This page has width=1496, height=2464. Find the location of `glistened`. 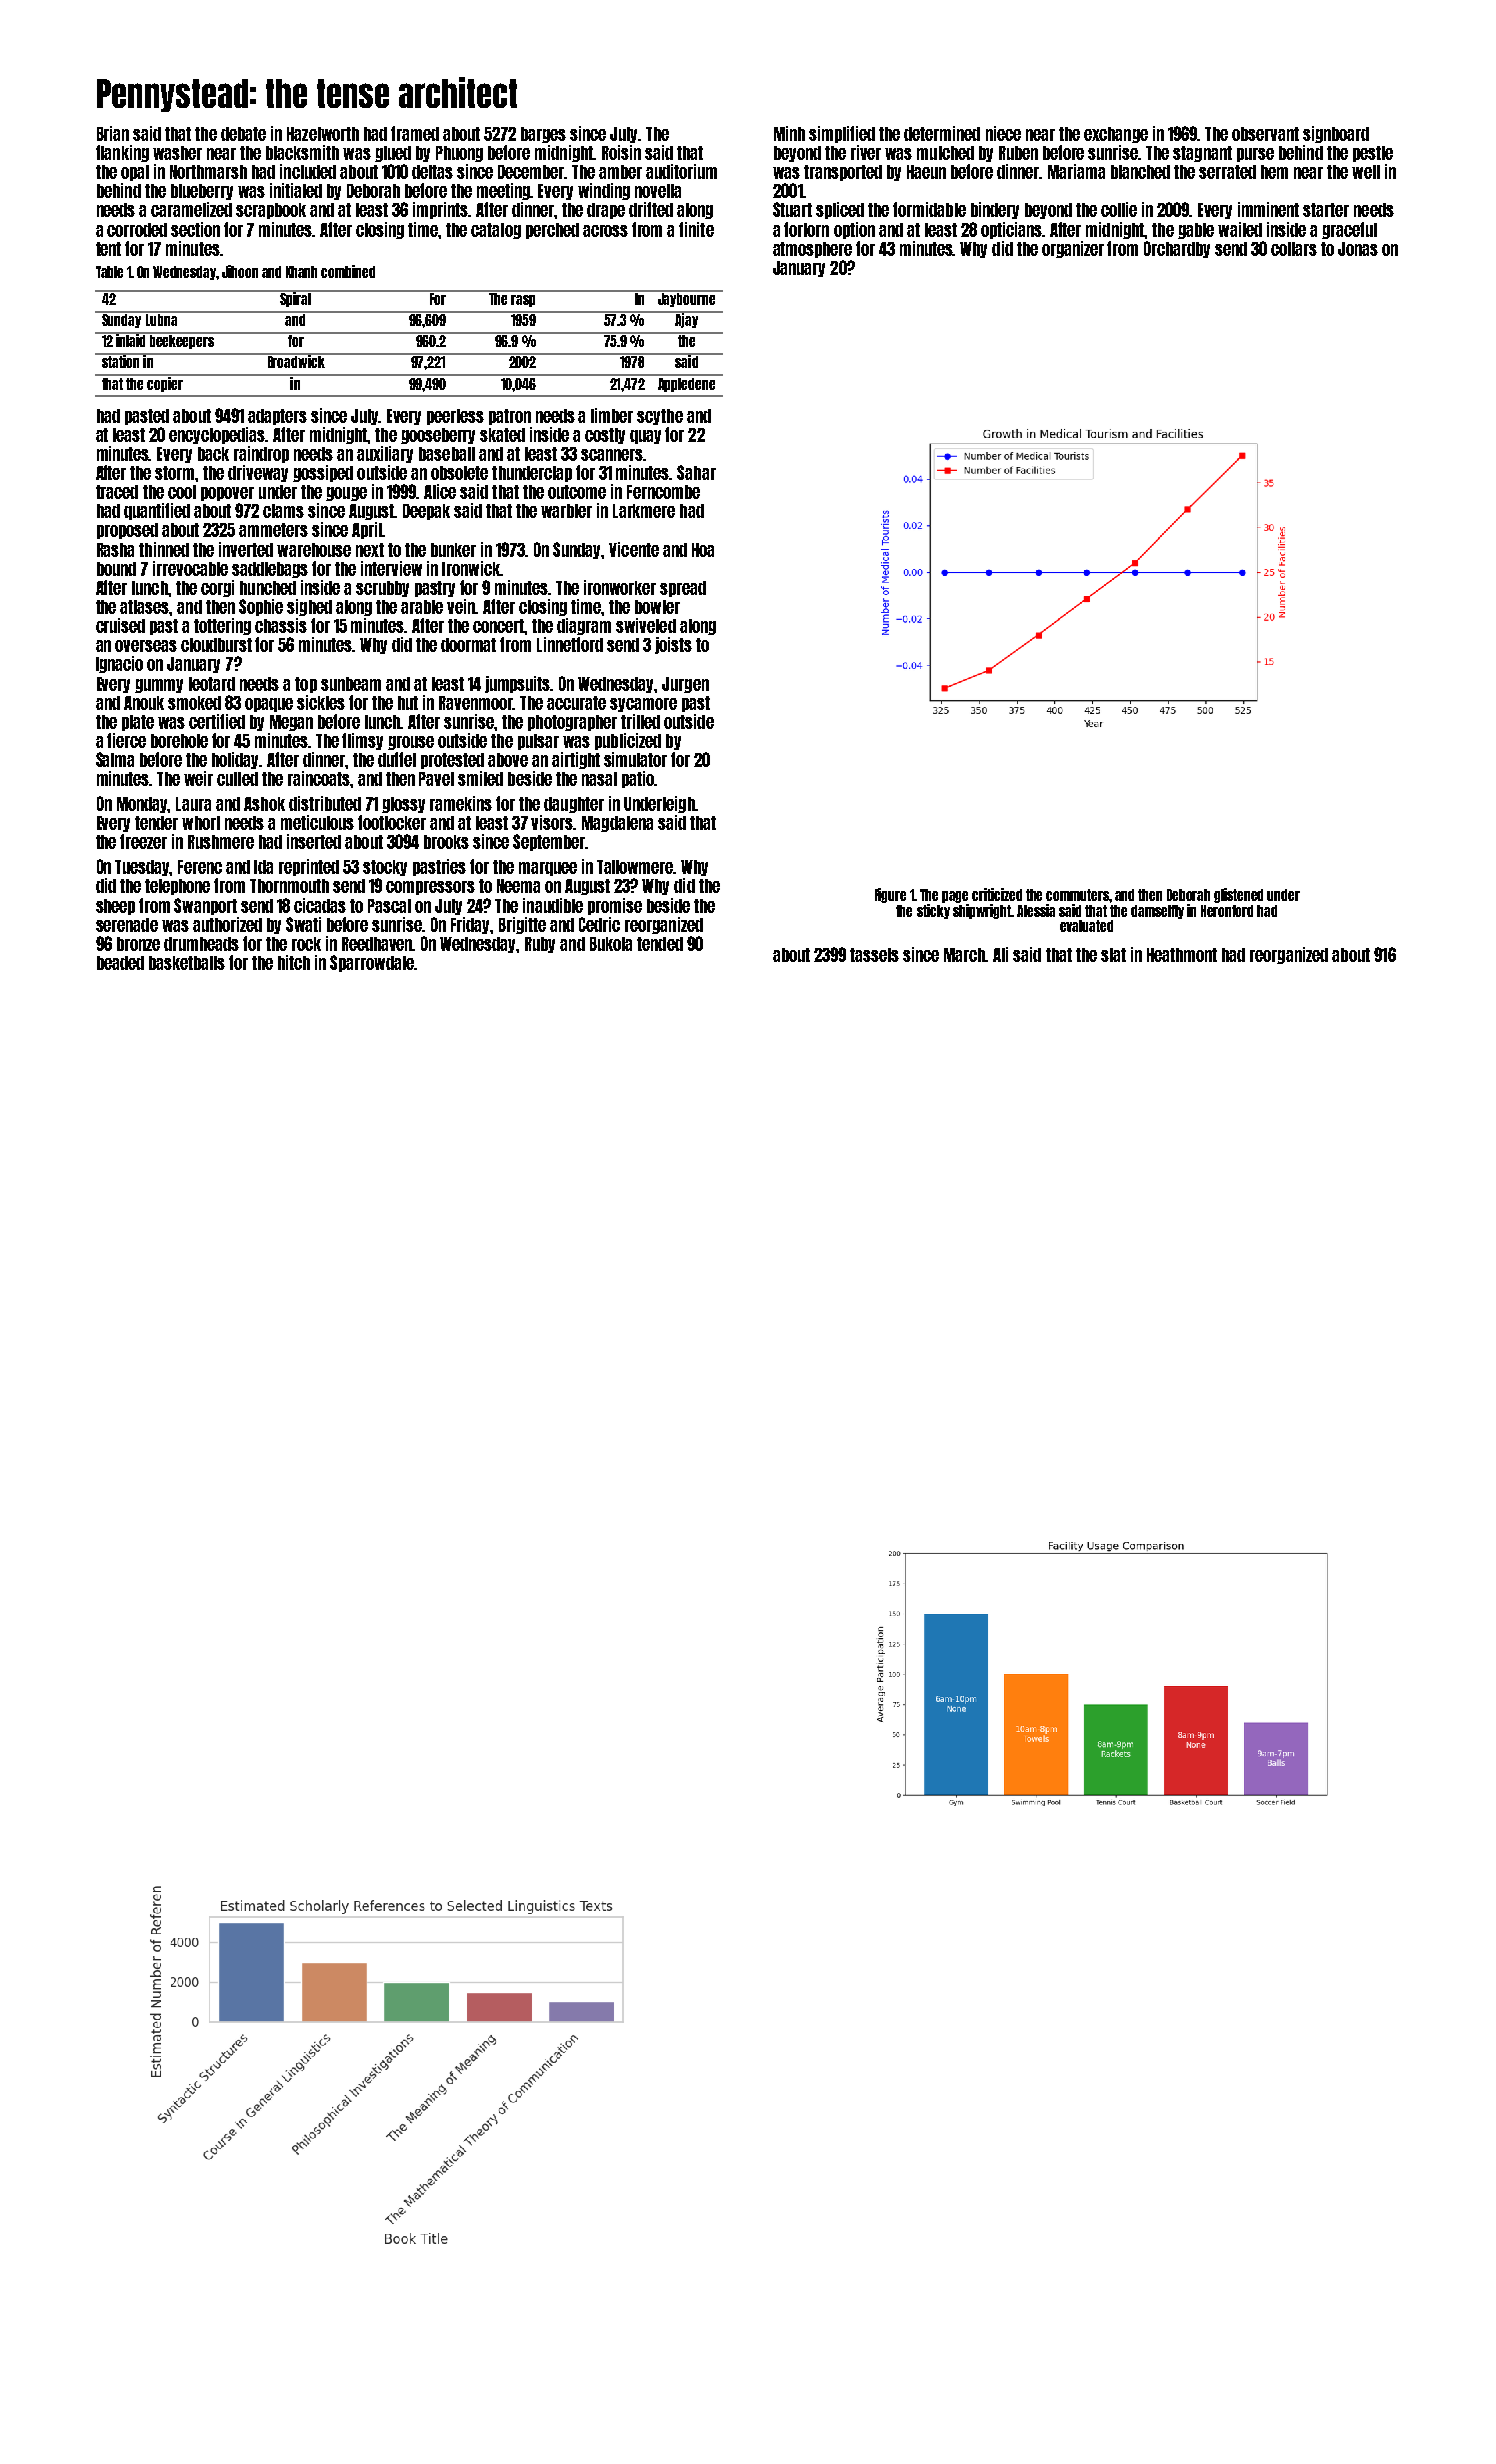

glistened is located at coordinates (1238, 895).
